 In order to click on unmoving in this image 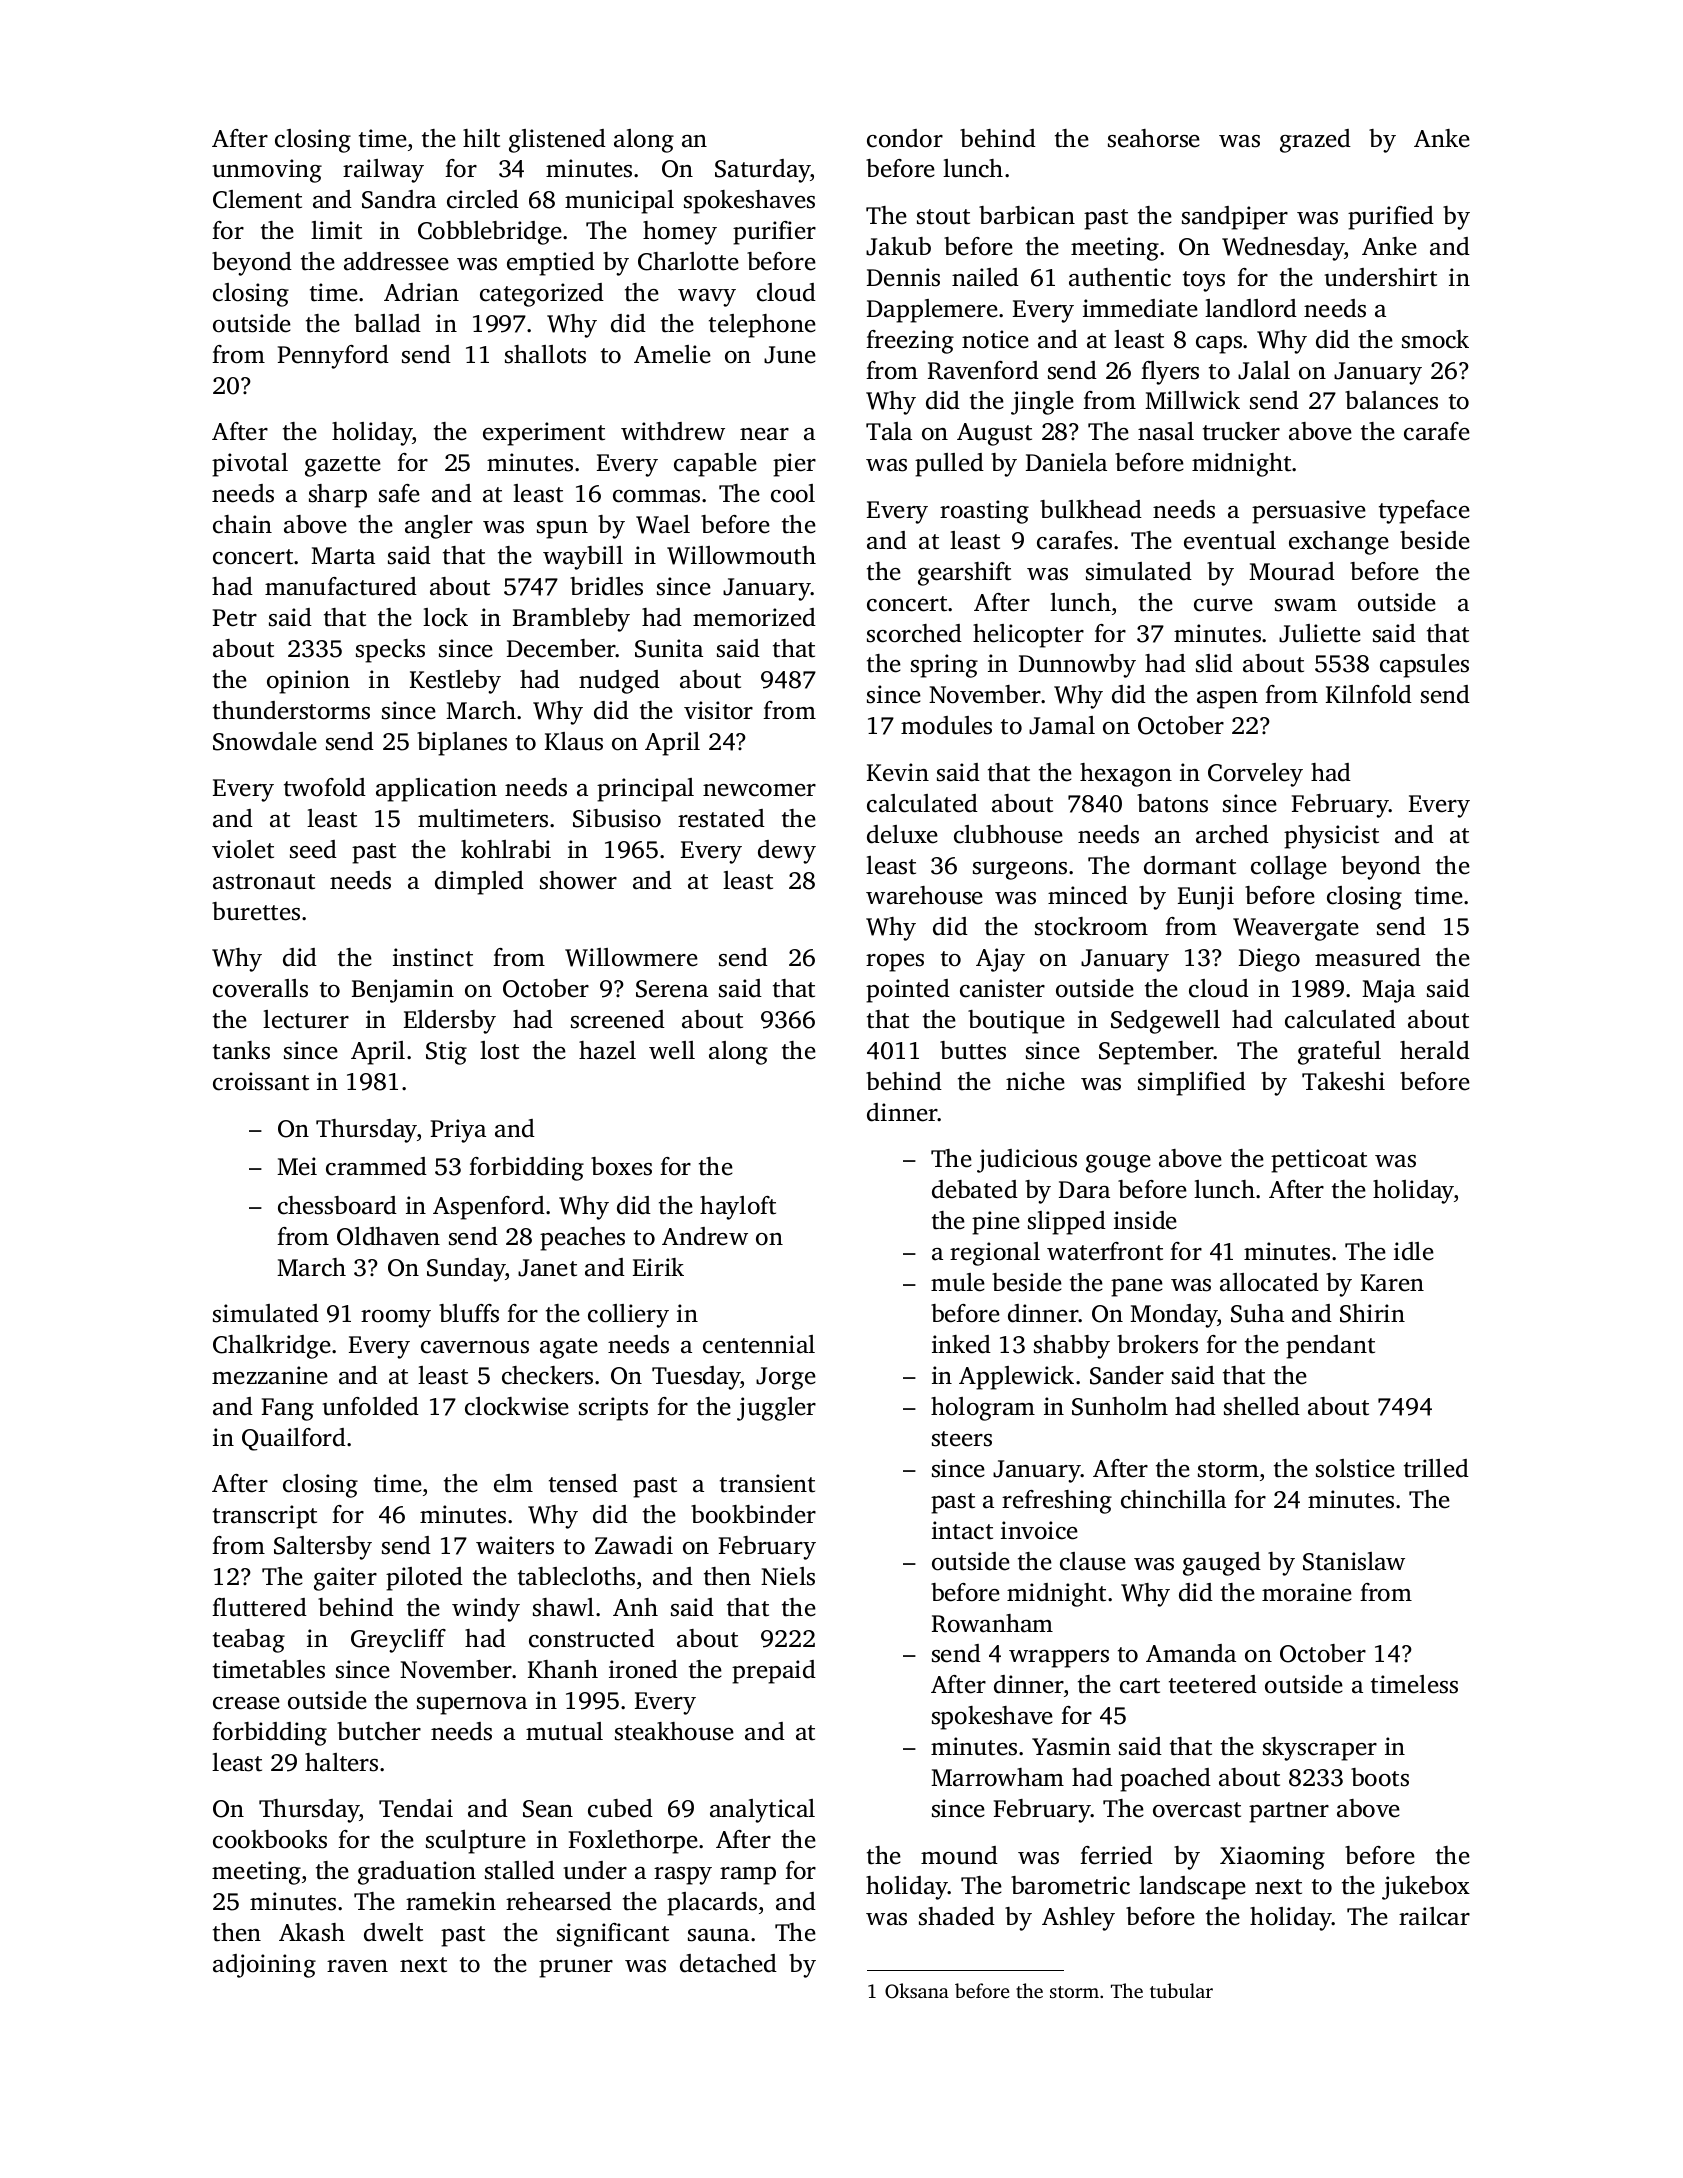, I will do `click(267, 171)`.
